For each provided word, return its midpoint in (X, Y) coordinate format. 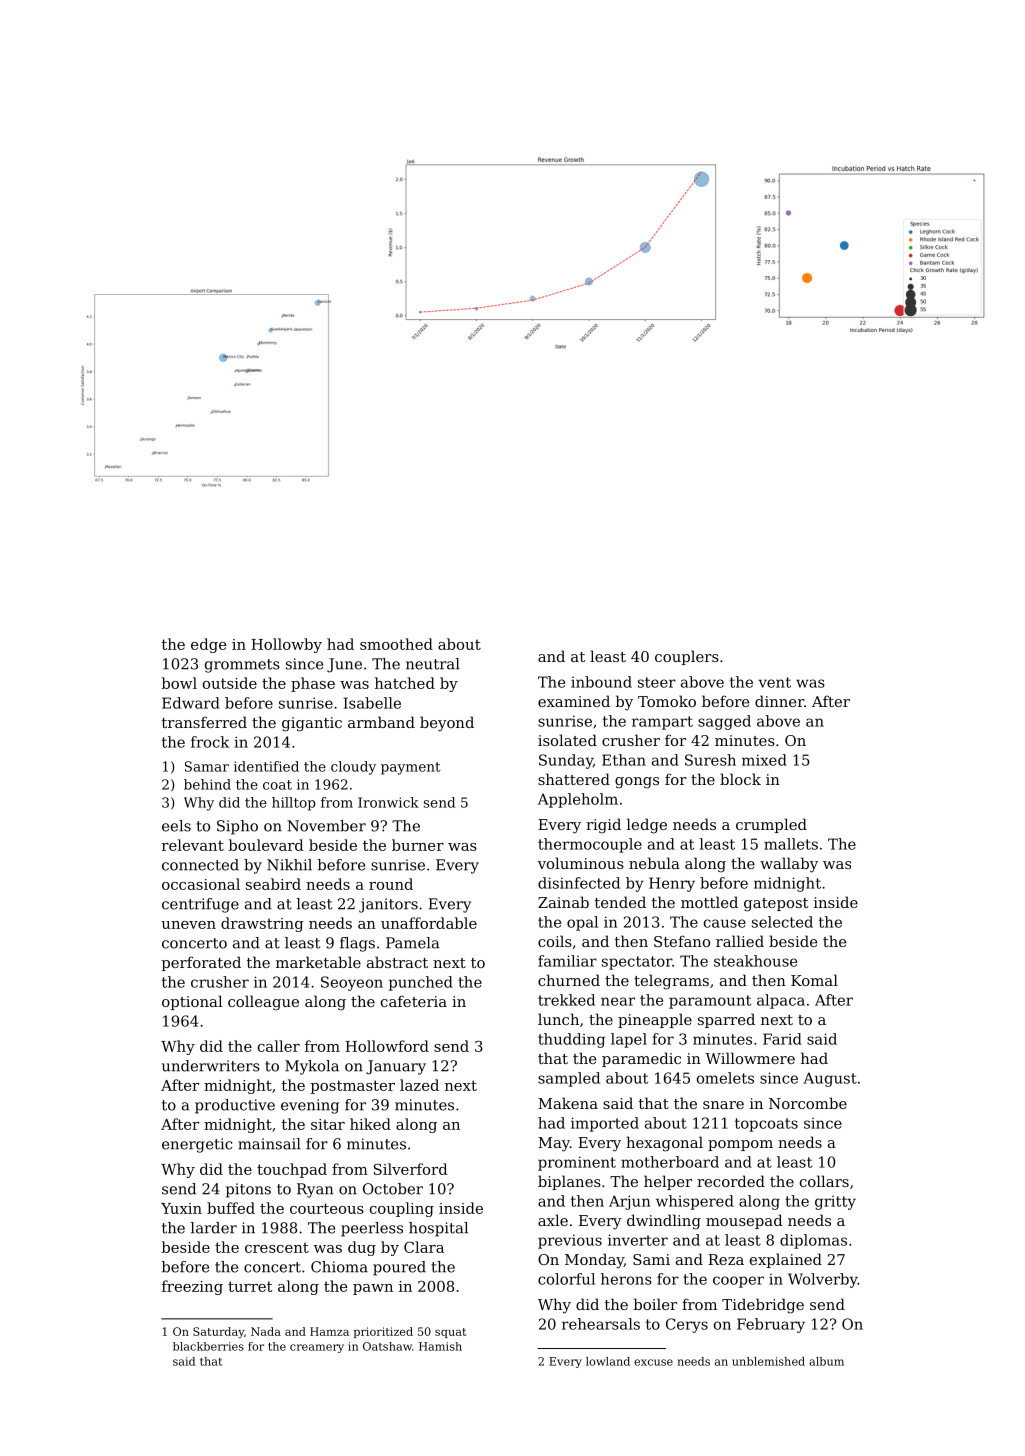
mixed (764, 760)
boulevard (266, 845)
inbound (601, 682)
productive (235, 1106)
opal (582, 923)
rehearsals (601, 1324)
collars (824, 1181)
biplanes (569, 1182)
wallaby (789, 865)
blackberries (208, 1346)
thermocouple (590, 845)
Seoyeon (352, 983)
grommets (242, 666)
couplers (687, 657)
